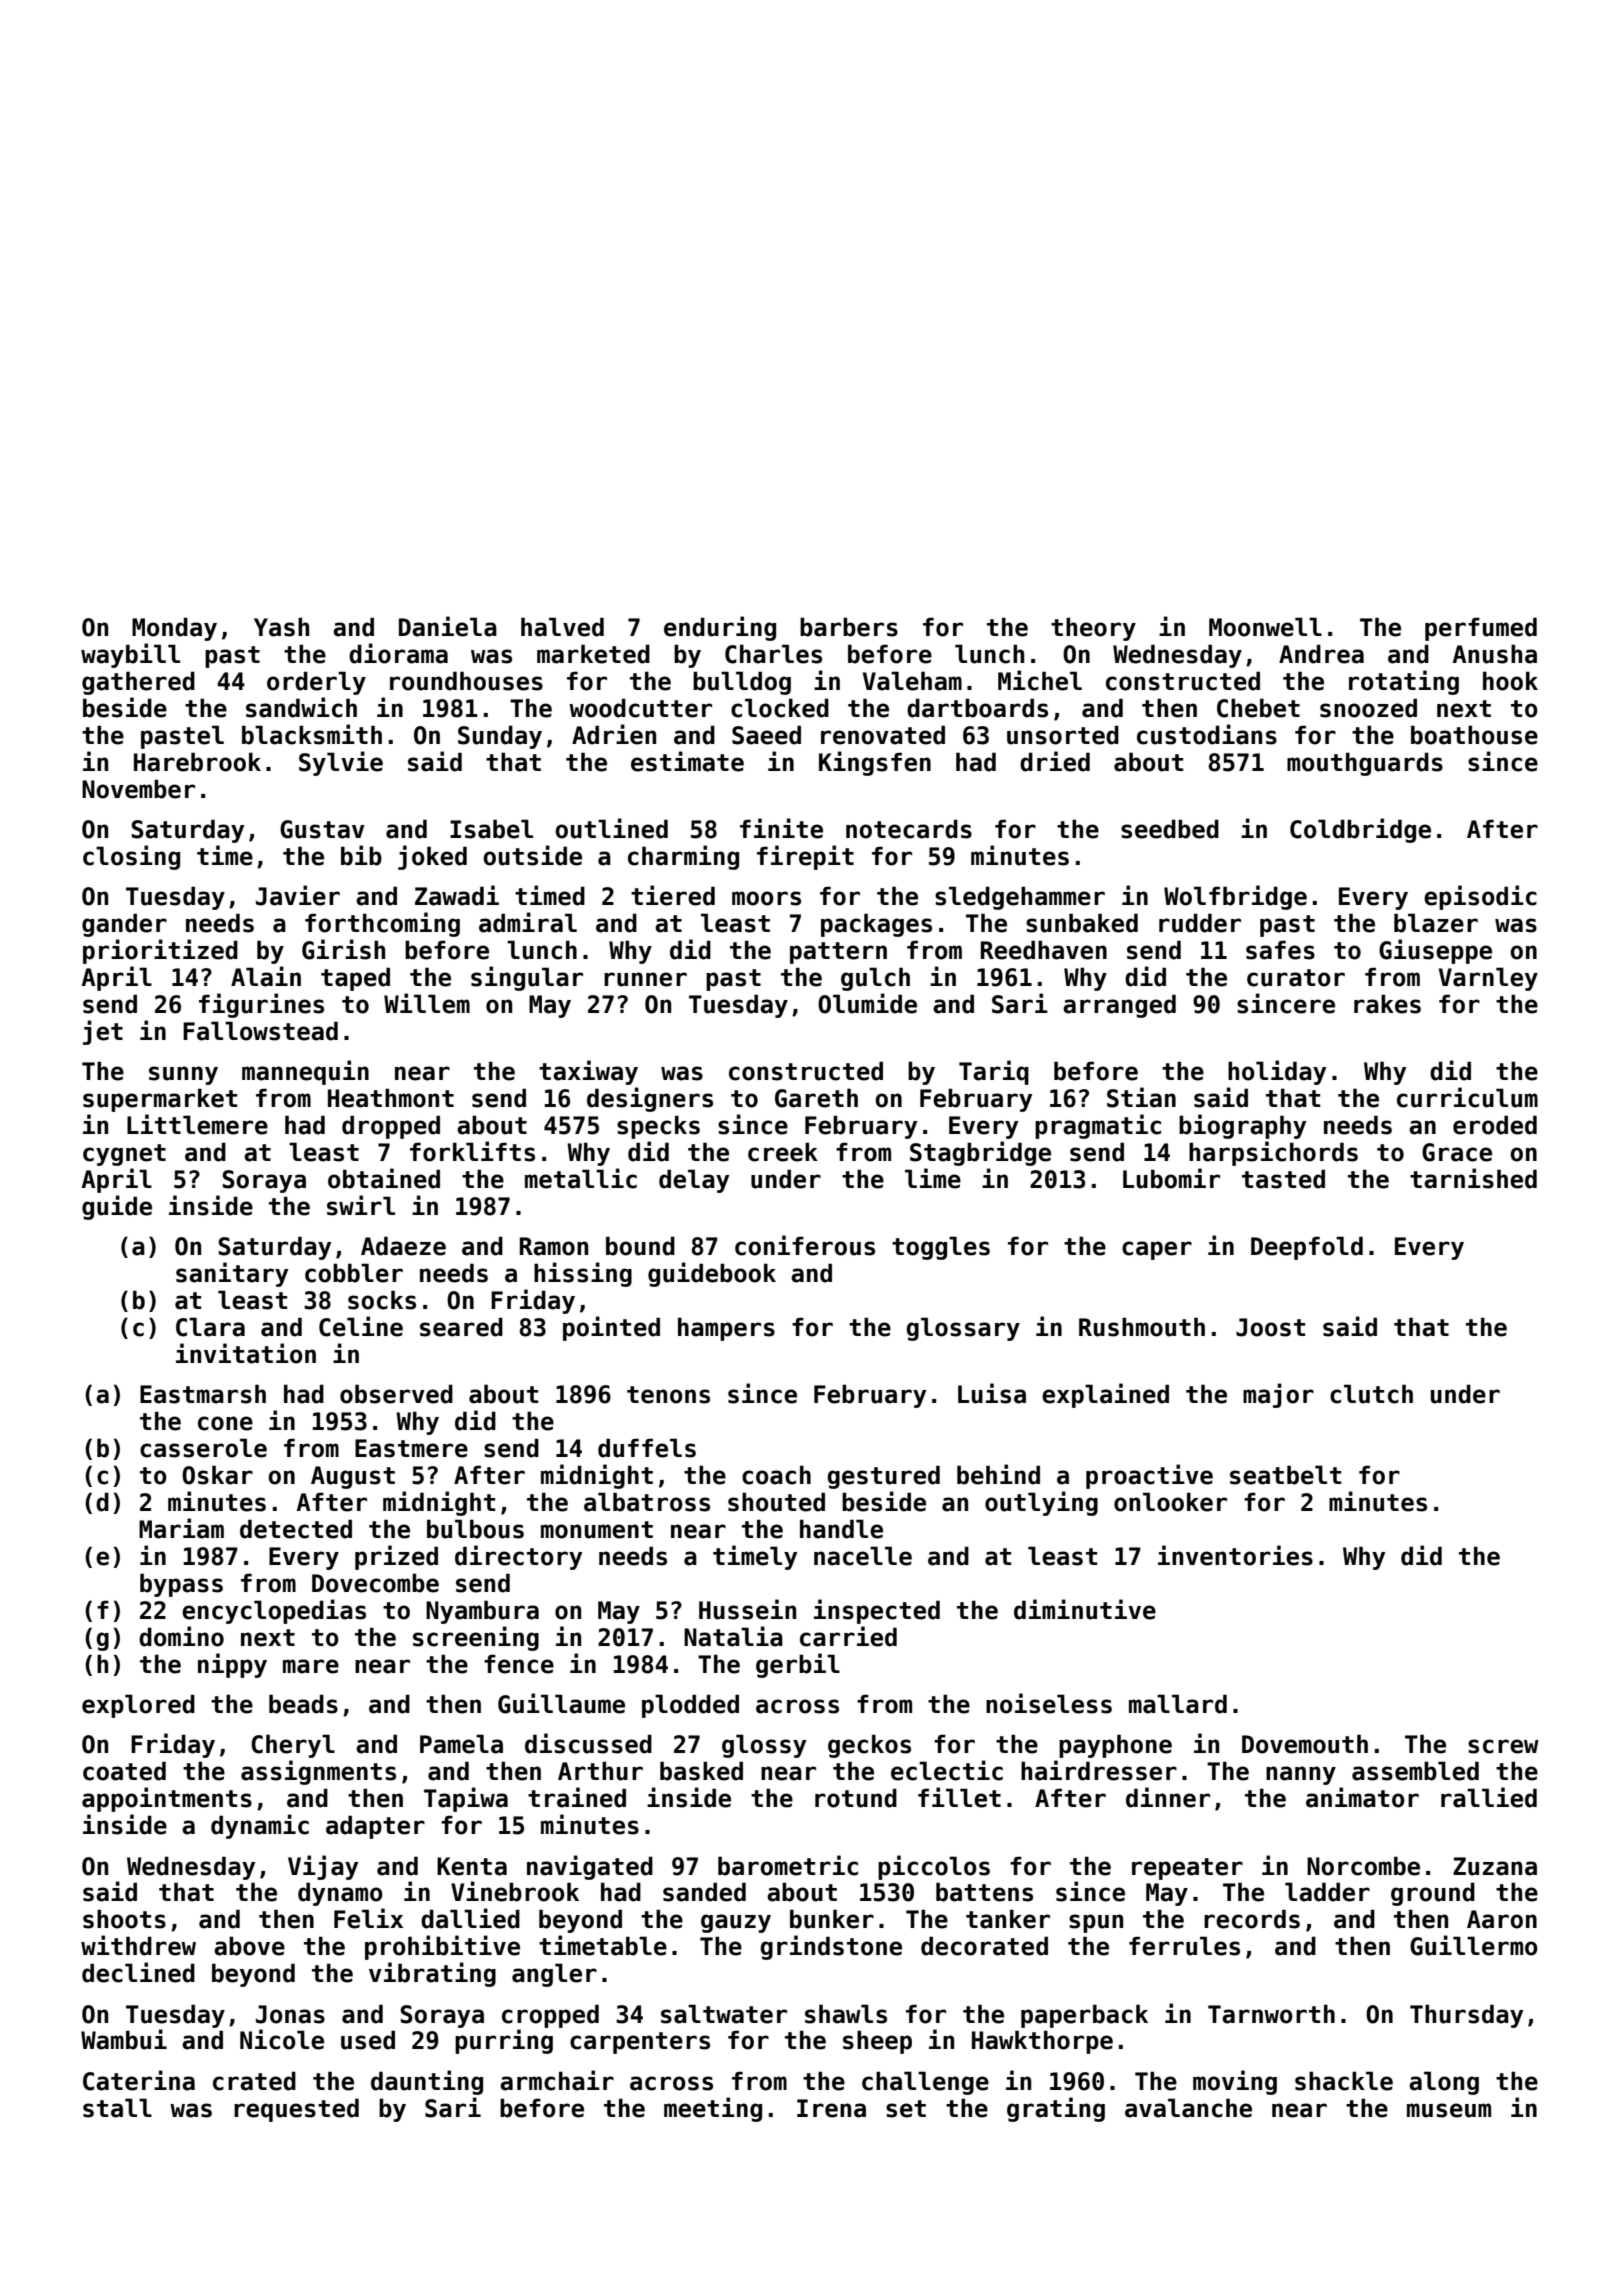  Describe the element at coordinates (138, 789) in the image. I see `November` at that location.
